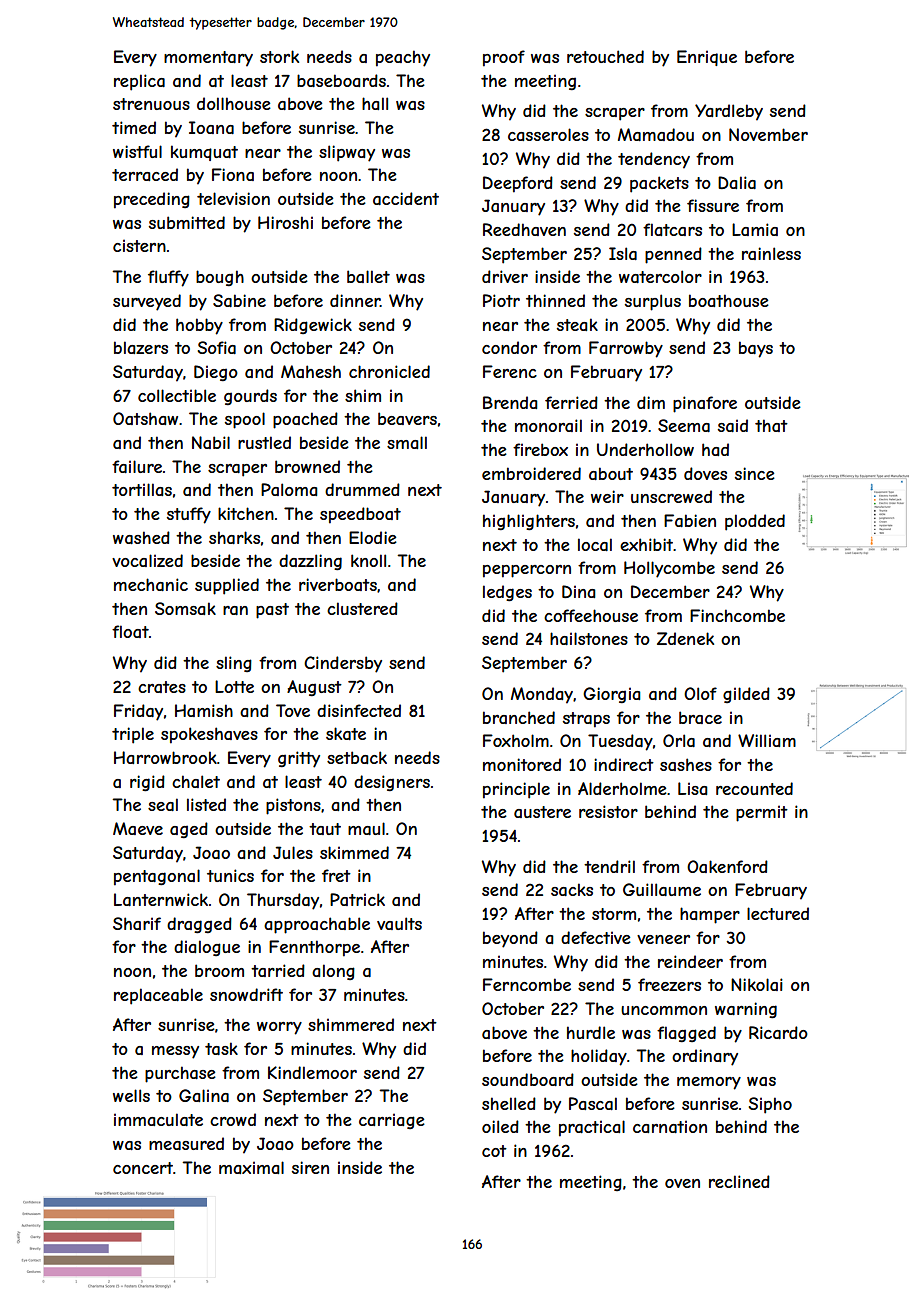  Describe the element at coordinates (729, 112) in the document. I see `Yardleby` at that location.
